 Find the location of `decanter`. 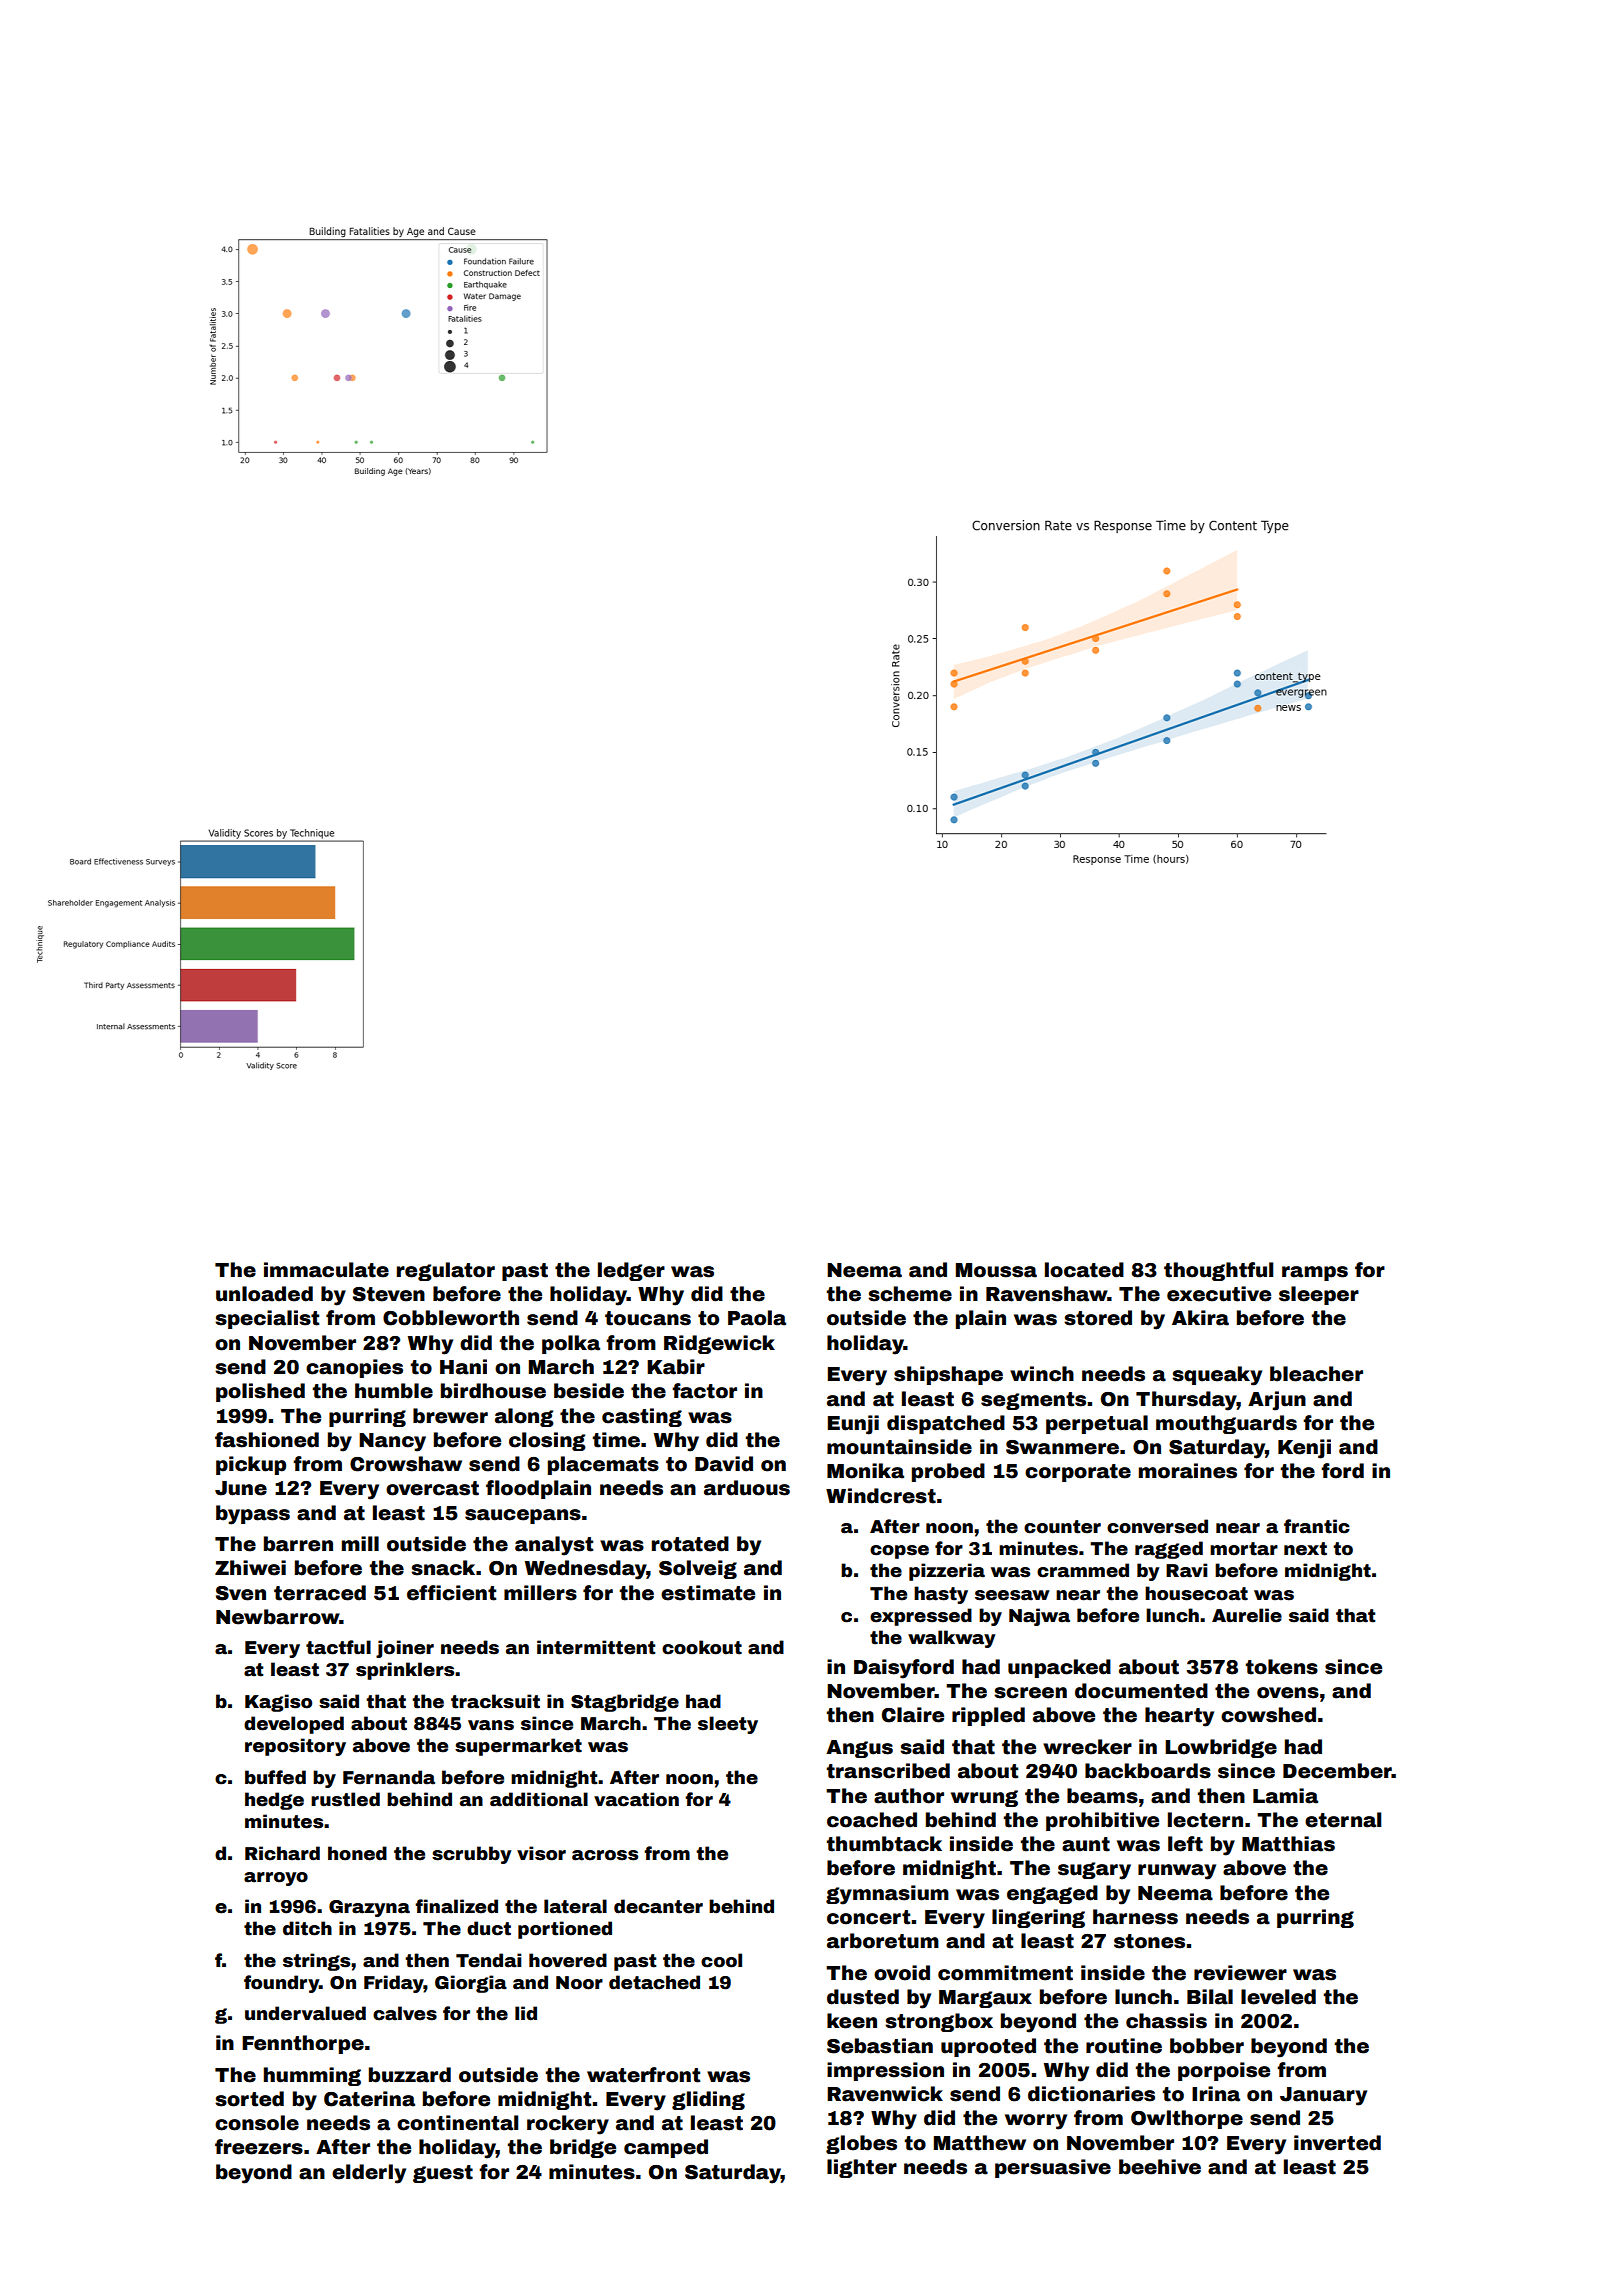

decanter is located at coordinates (658, 1906).
